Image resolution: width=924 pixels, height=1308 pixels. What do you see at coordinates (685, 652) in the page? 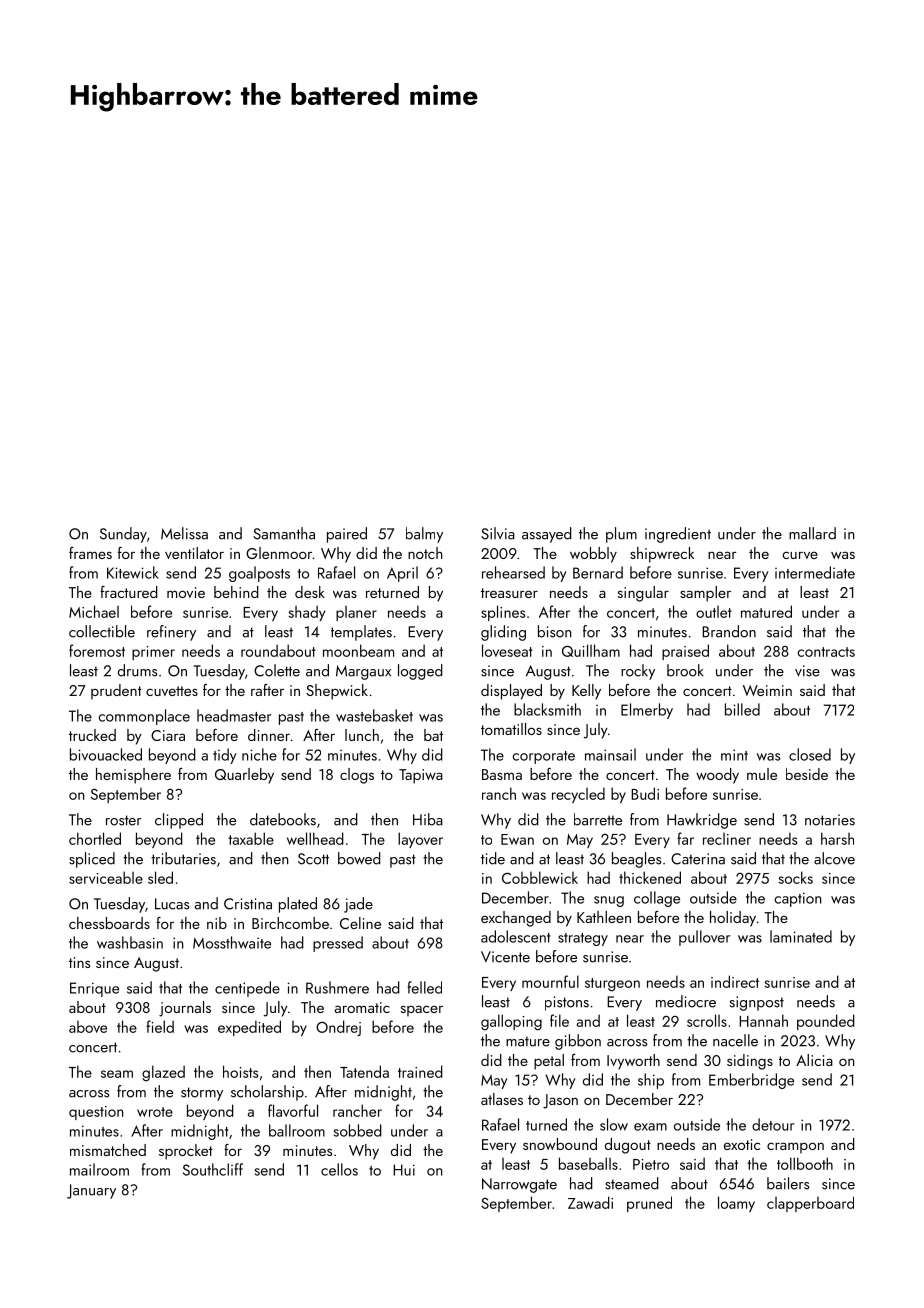
I see `praised` at bounding box center [685, 652].
